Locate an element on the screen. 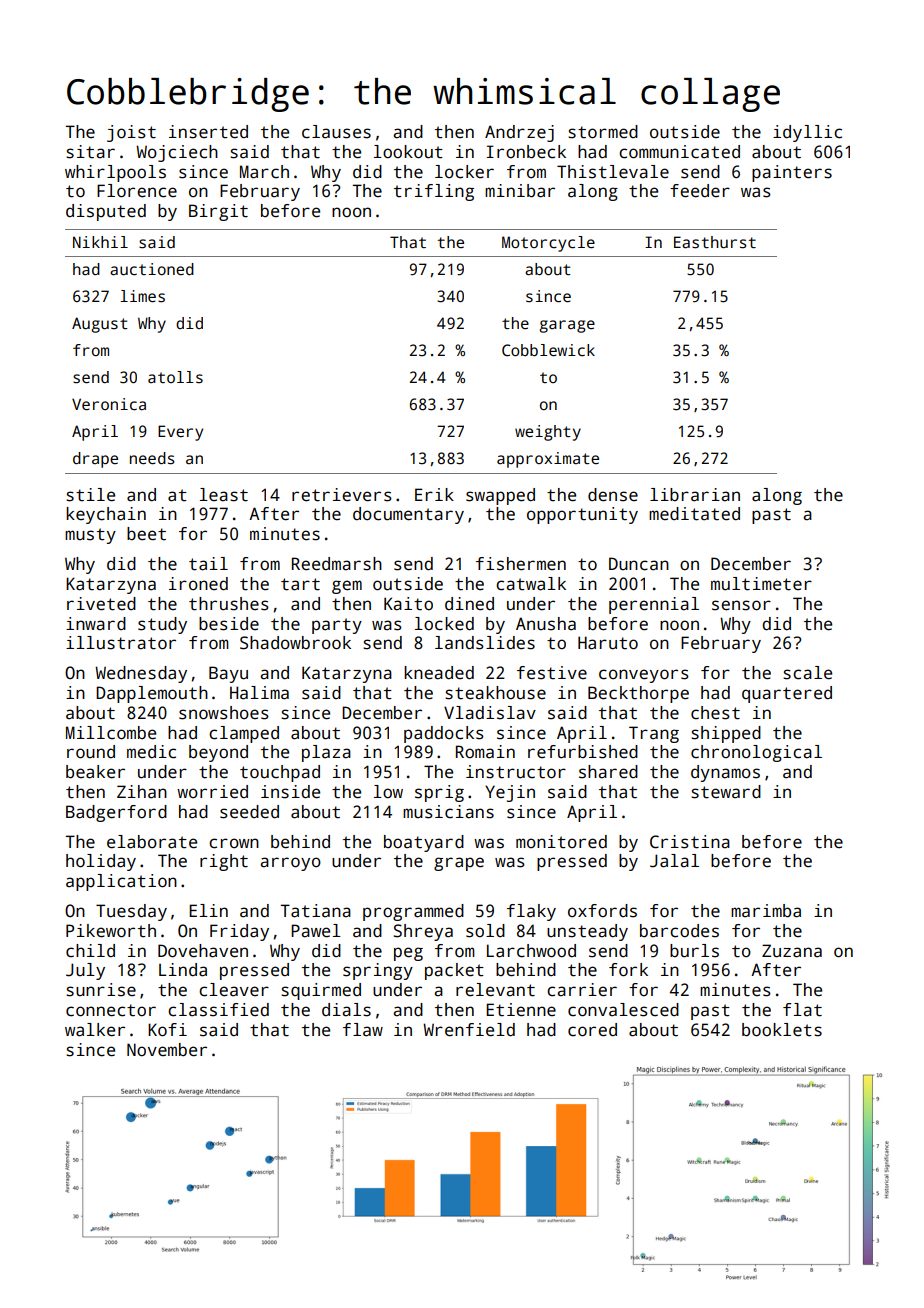 This screenshot has width=924, height=1308. Birgit is located at coordinates (218, 212).
